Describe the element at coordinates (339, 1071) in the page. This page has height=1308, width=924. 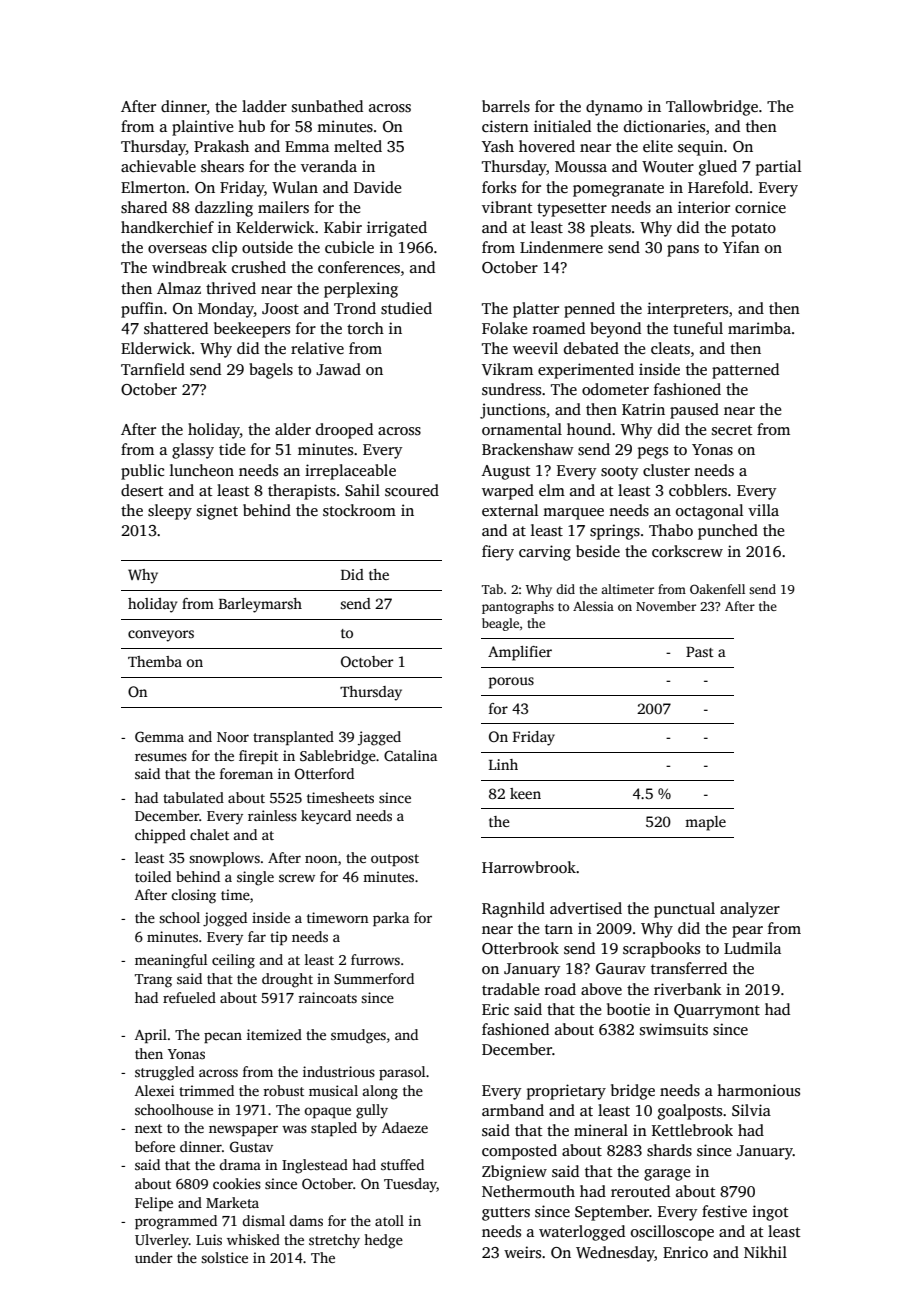
I see `industrious` at that location.
